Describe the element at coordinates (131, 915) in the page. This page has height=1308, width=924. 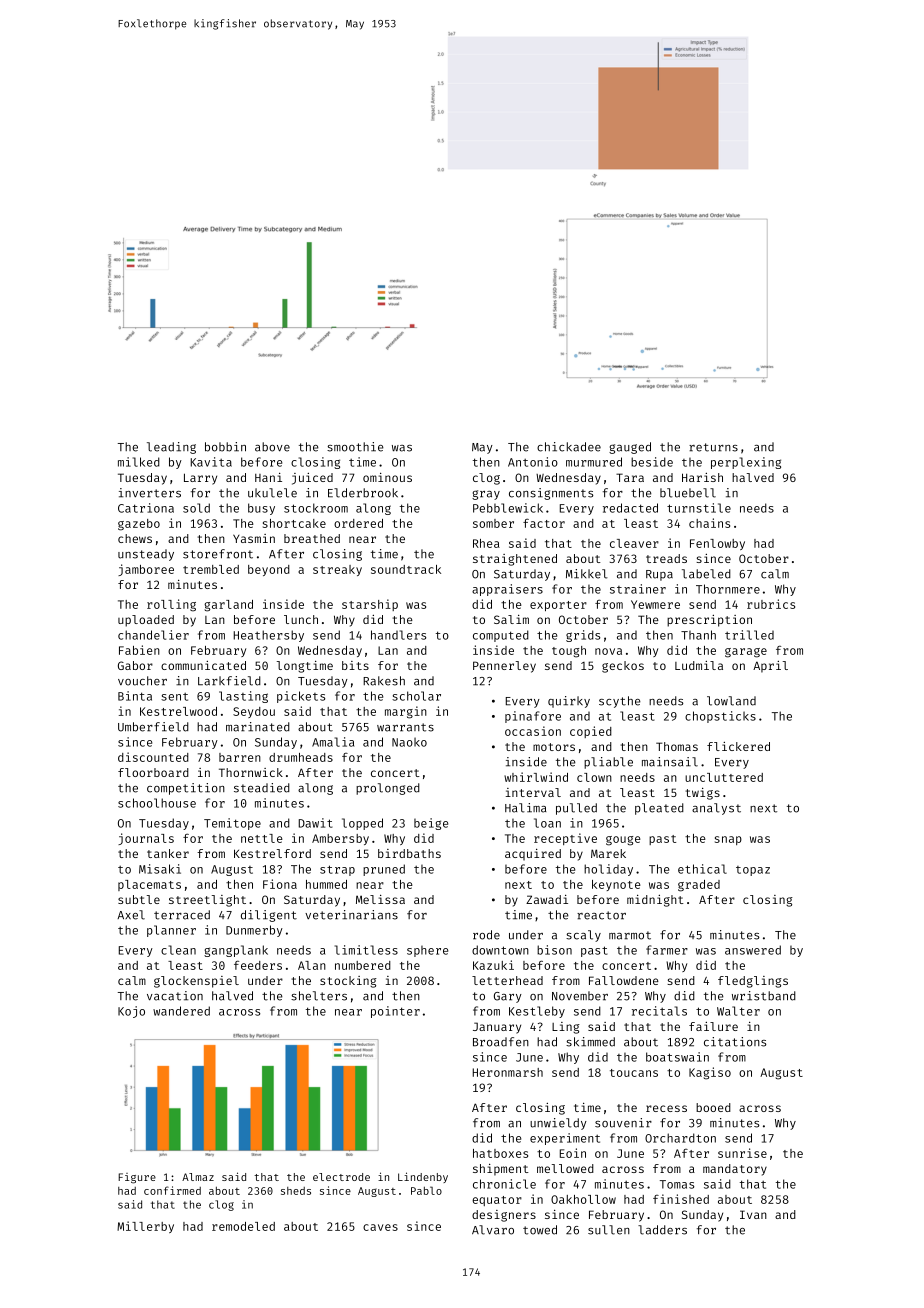
I see `Axel` at that location.
